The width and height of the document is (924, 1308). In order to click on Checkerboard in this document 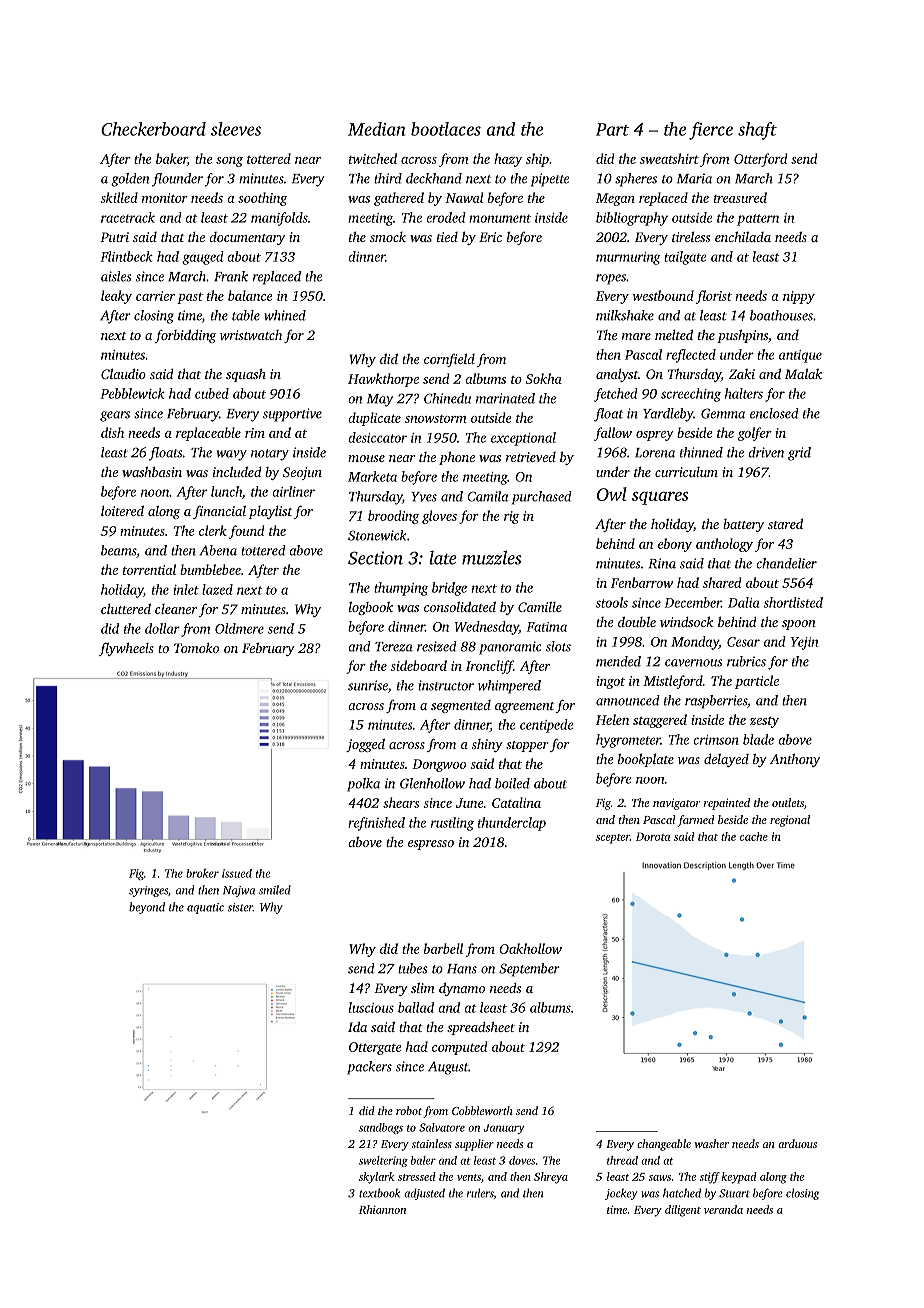, I will do `click(153, 129)`.
